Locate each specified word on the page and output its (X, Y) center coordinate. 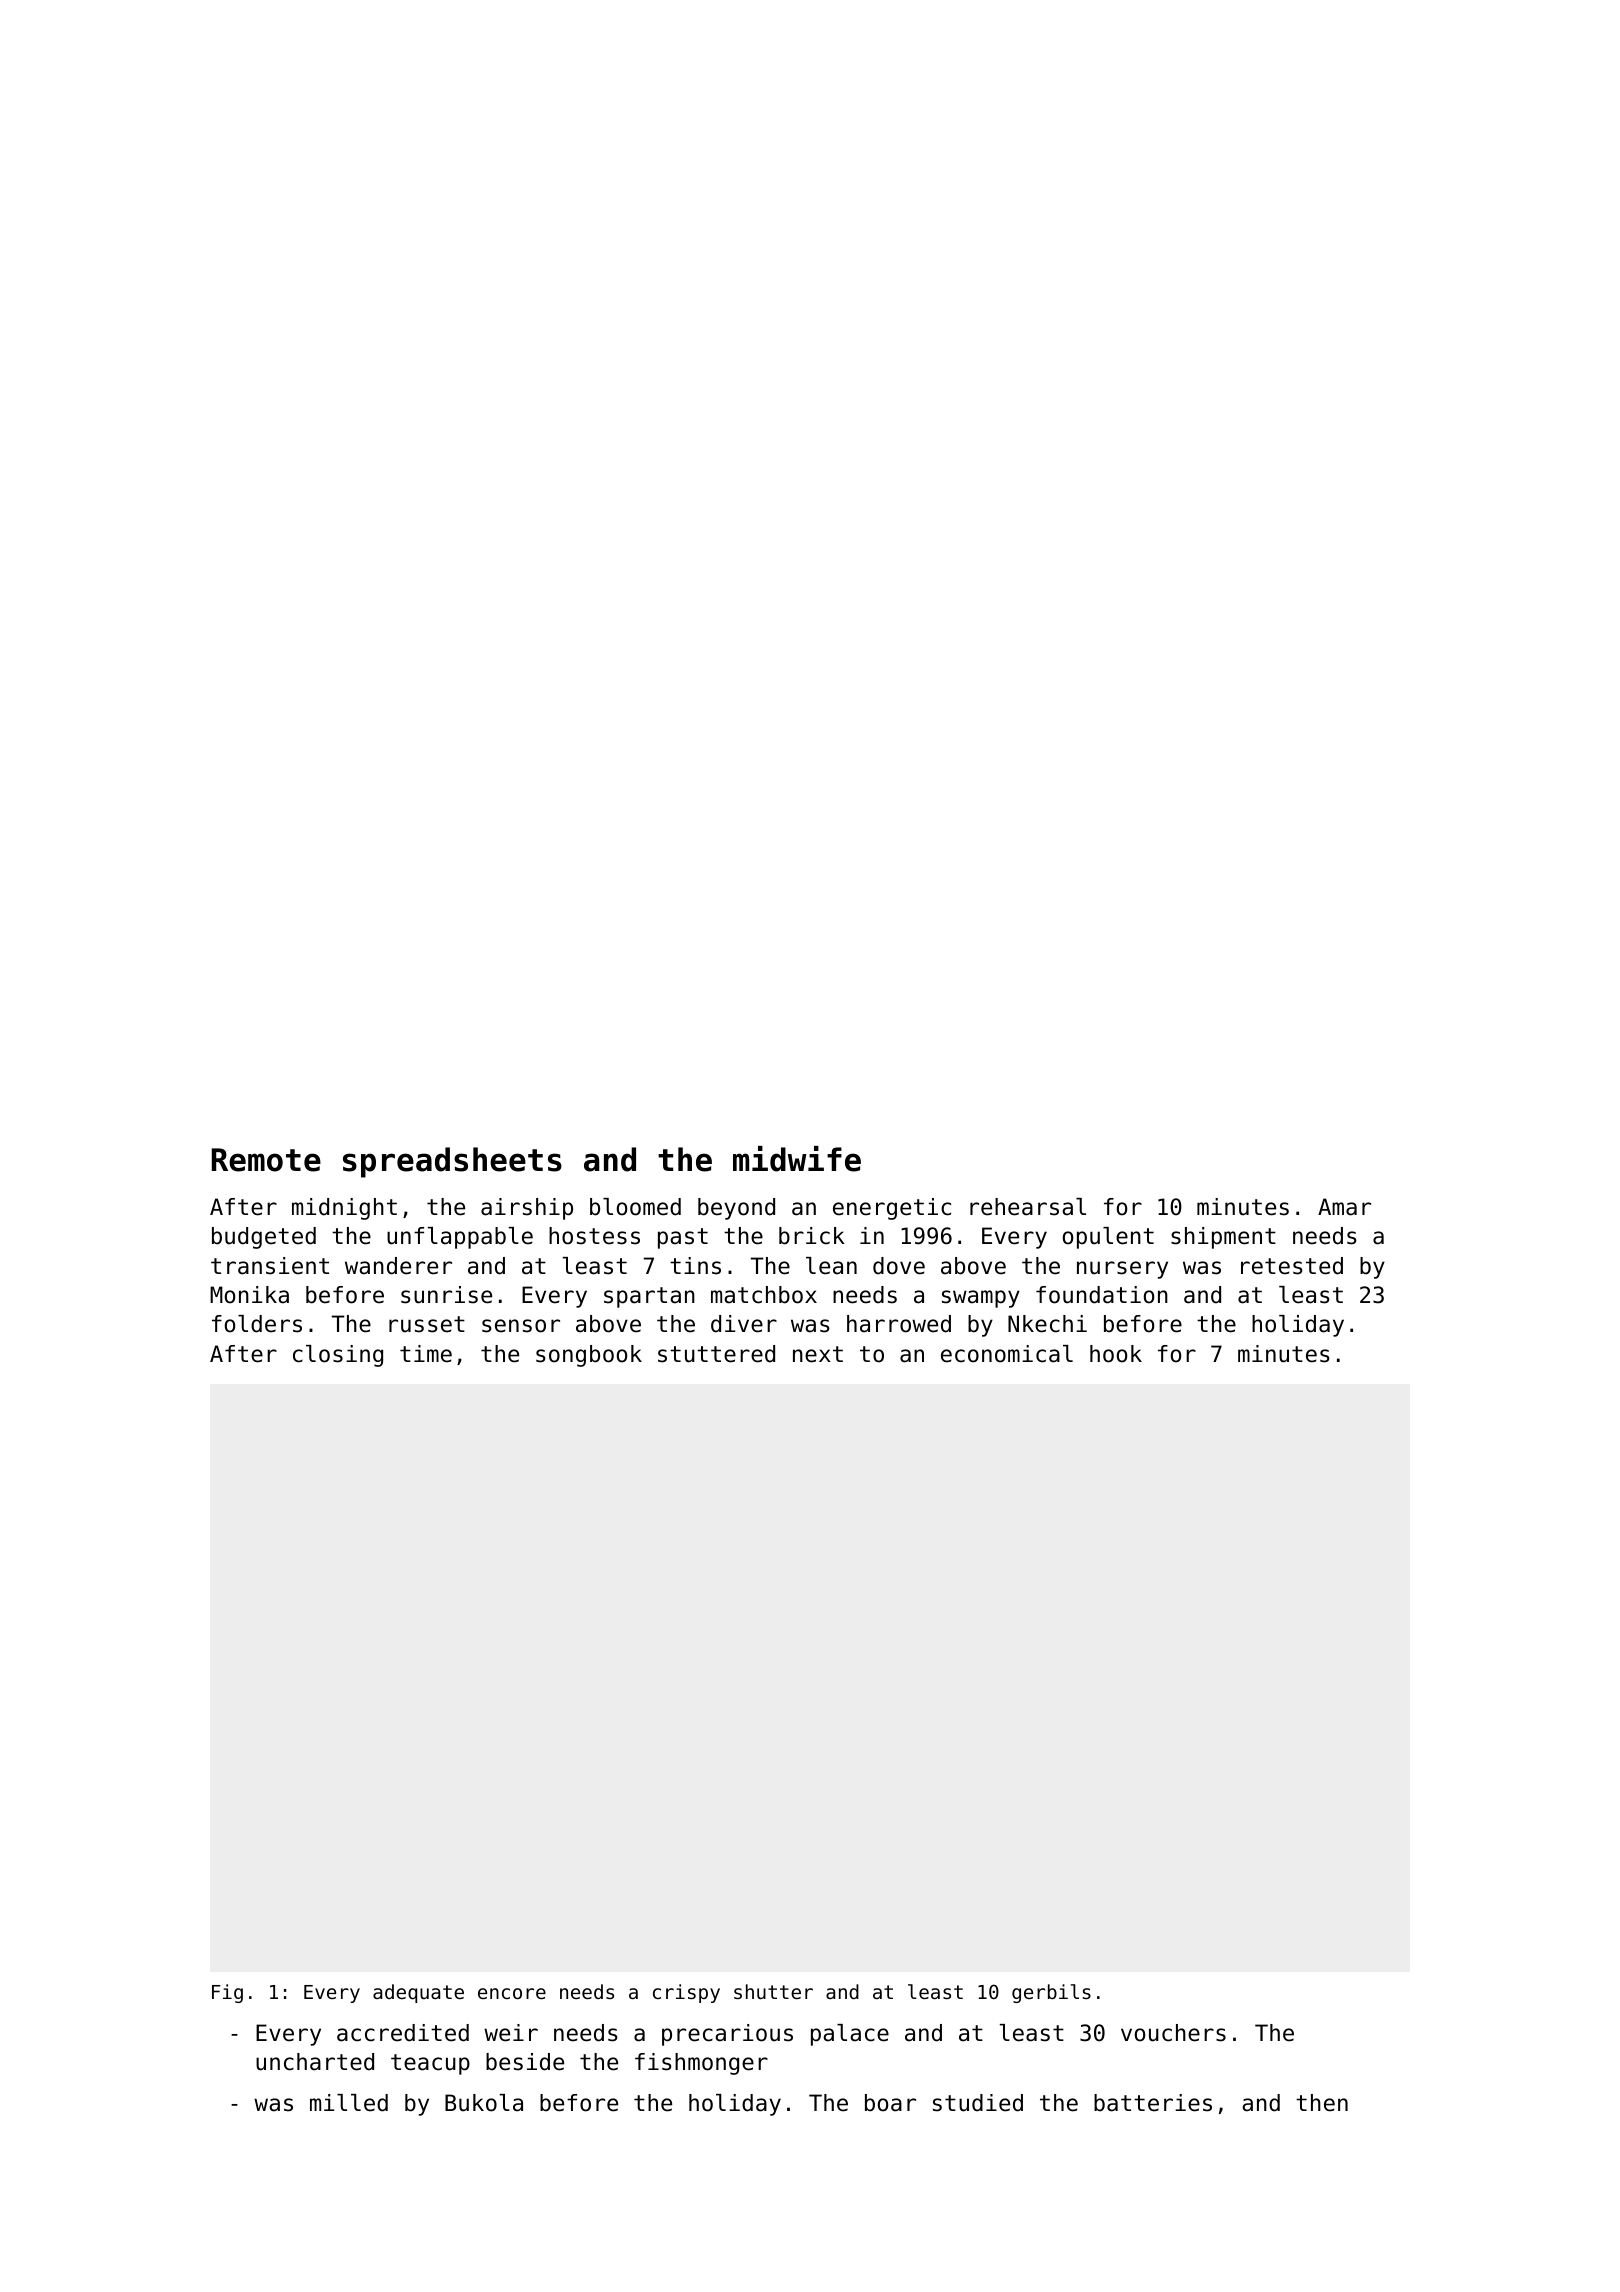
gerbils (1051, 1993)
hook (1116, 1354)
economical (1007, 1354)
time (426, 1354)
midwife (797, 1159)
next (818, 1354)
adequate (418, 1993)
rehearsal (1028, 1207)
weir (511, 2033)
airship (527, 1209)
